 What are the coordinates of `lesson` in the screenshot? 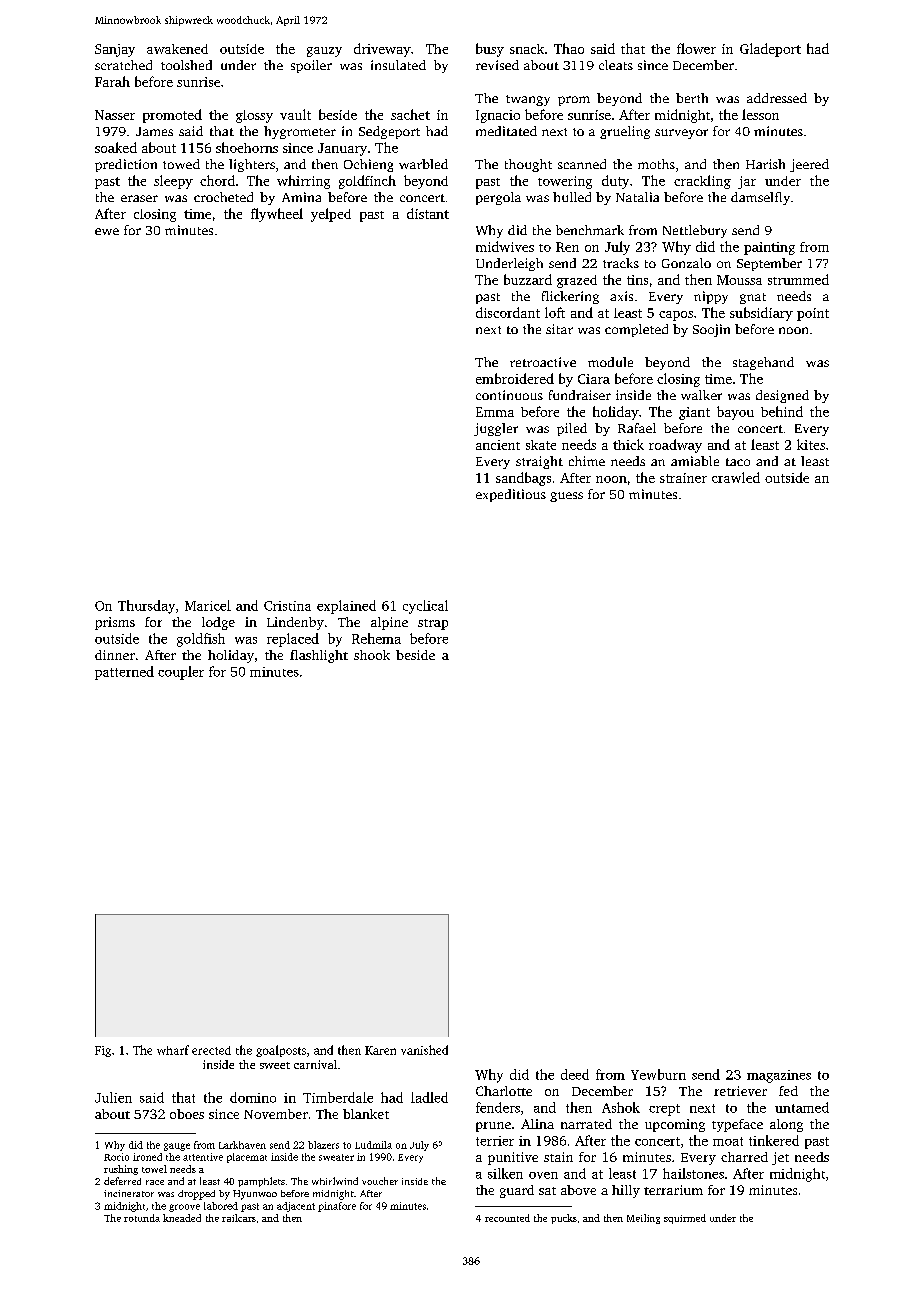 It's located at (760, 114).
